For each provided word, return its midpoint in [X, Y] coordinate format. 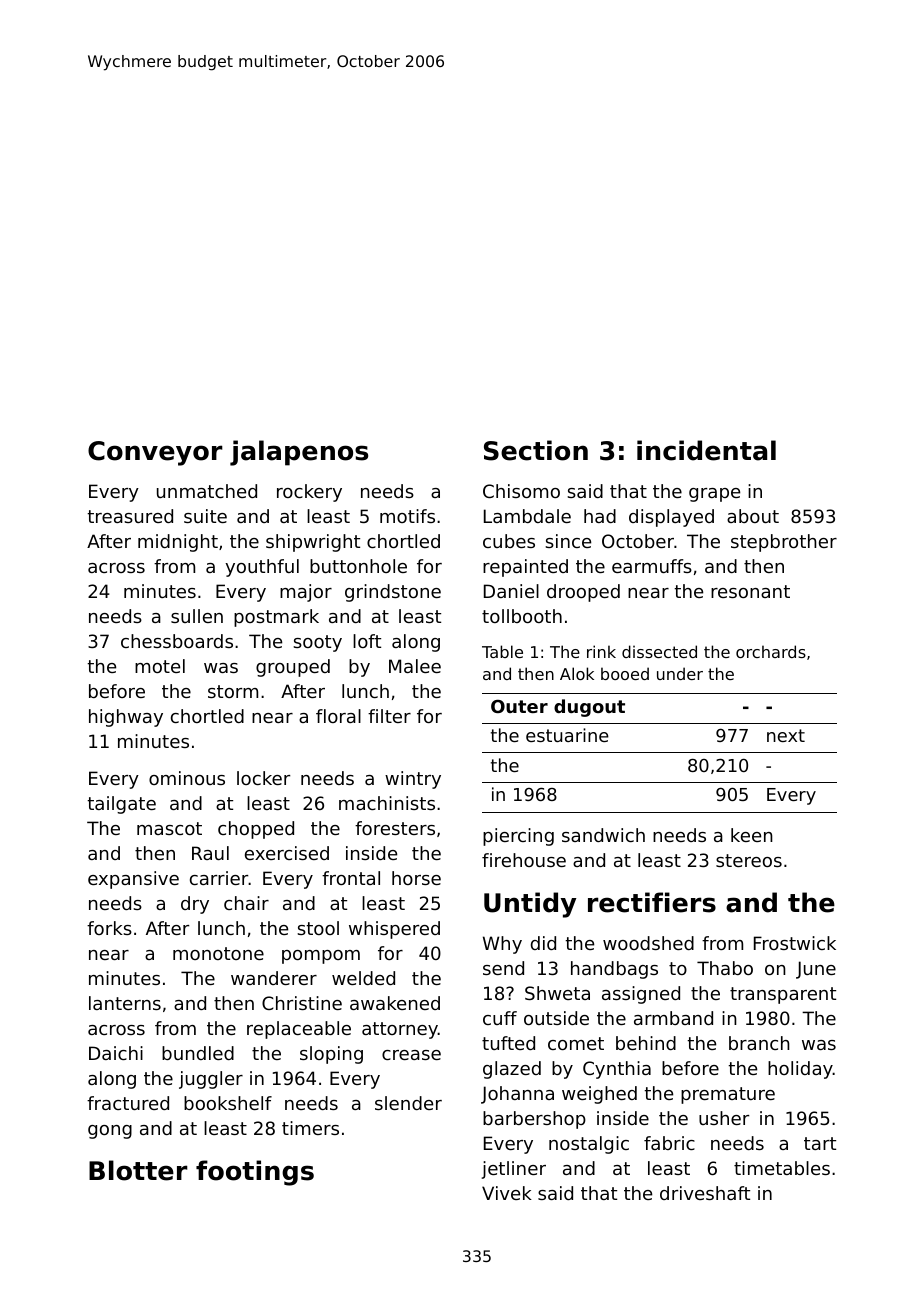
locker [263, 778]
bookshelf [228, 1103]
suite [205, 516]
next [786, 735]
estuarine [567, 735]
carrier [219, 878]
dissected [659, 651]
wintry [413, 780]
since [568, 541]
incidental [706, 450]
